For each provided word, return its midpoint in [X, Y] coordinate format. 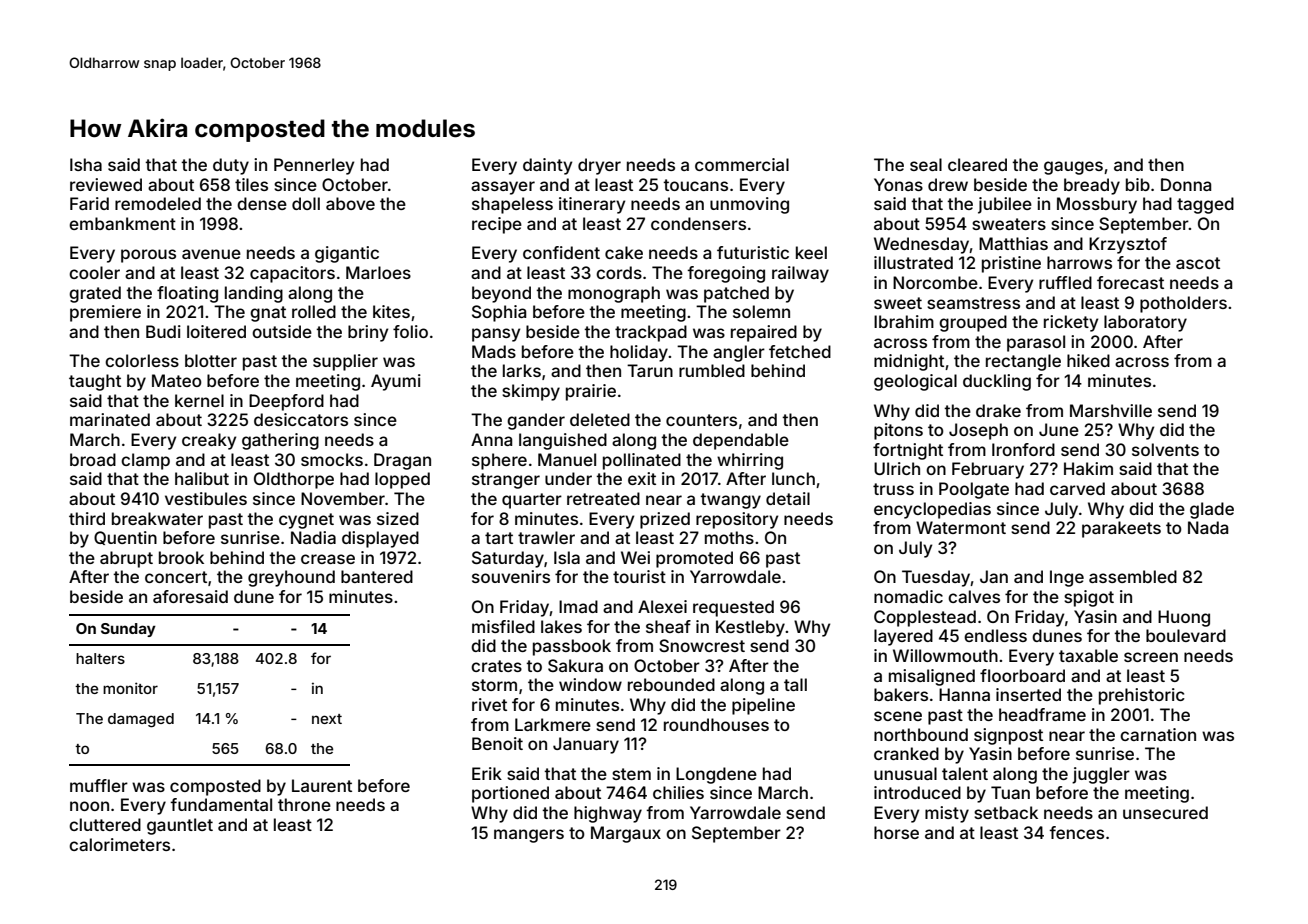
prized [665, 520]
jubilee [1005, 205]
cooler [94, 272]
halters [100, 658]
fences [1076, 832]
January [586, 745]
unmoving [749, 205]
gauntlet [180, 826]
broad [93, 459]
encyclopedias [932, 510]
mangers [529, 836]
